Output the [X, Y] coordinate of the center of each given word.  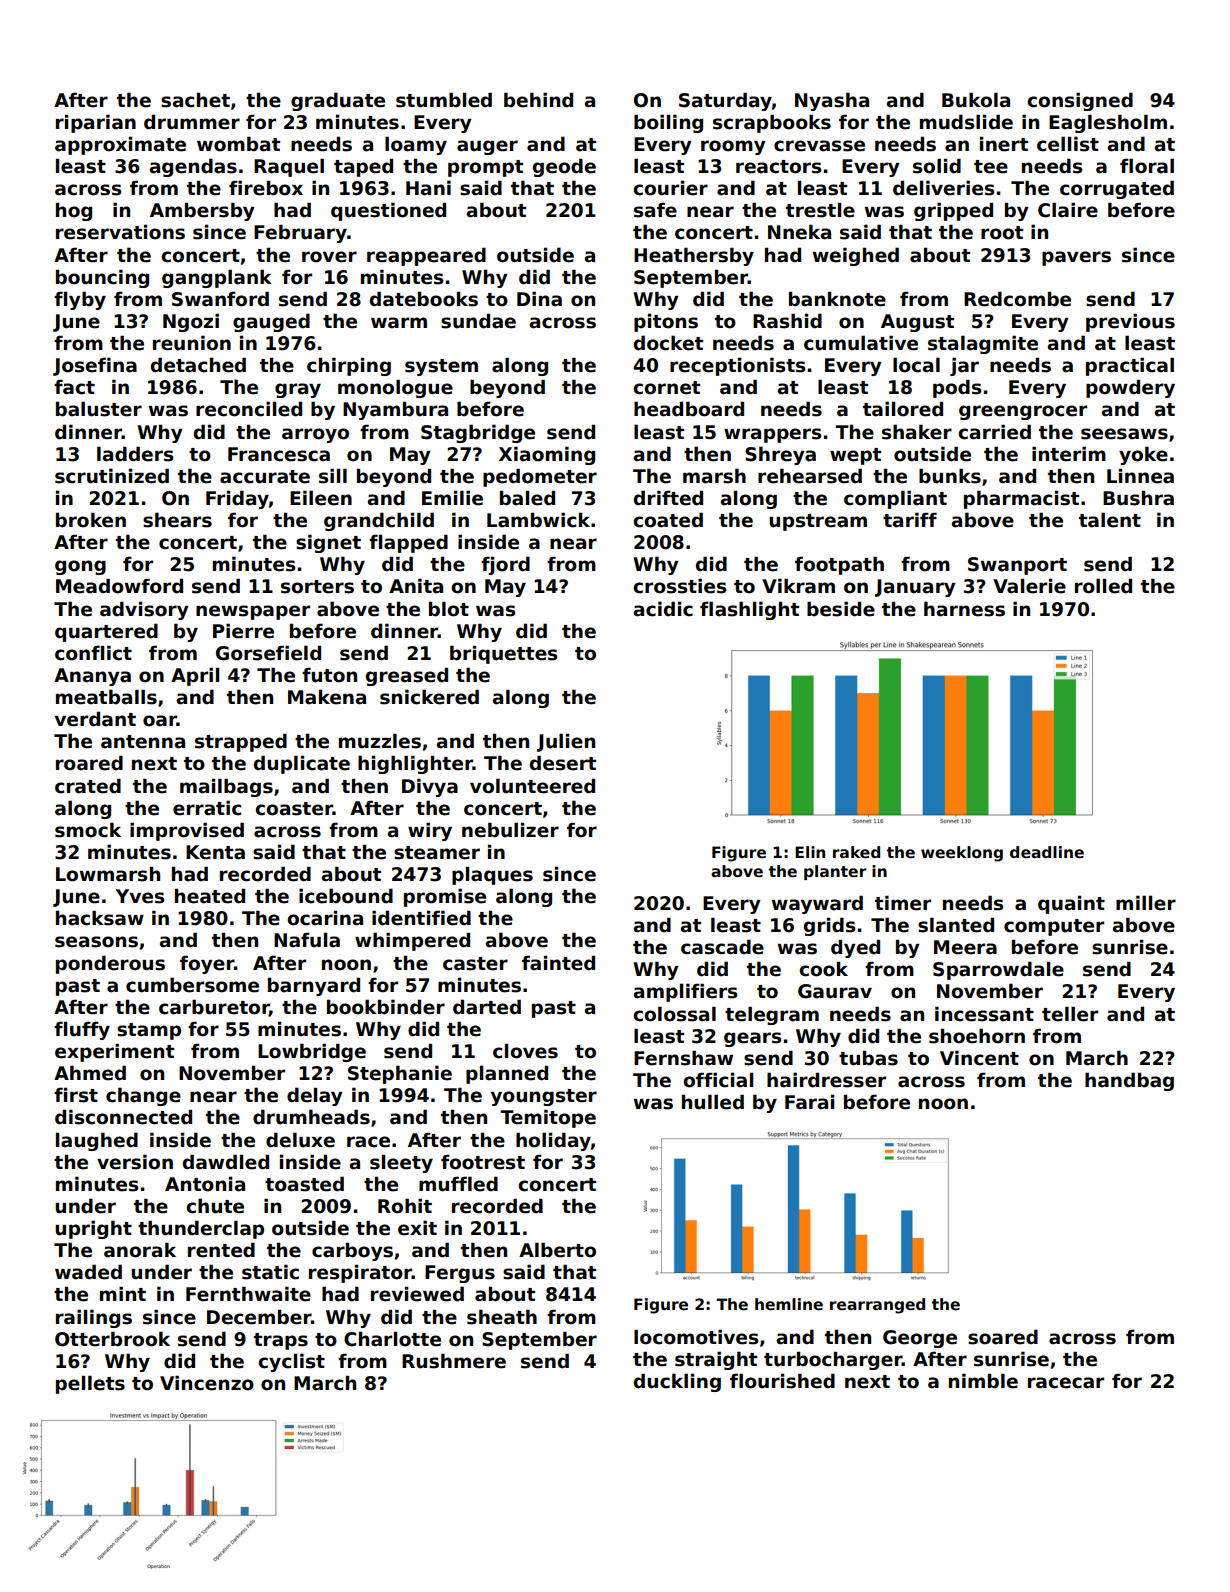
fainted [558, 963]
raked [856, 852]
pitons [666, 322]
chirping [349, 366]
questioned [388, 211]
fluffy [82, 1030]
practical [1130, 366]
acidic [663, 609]
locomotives [696, 1337]
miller [1146, 903]
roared [89, 763]
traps [281, 1341]
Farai [809, 1102]
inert [1004, 144]
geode [564, 167]
